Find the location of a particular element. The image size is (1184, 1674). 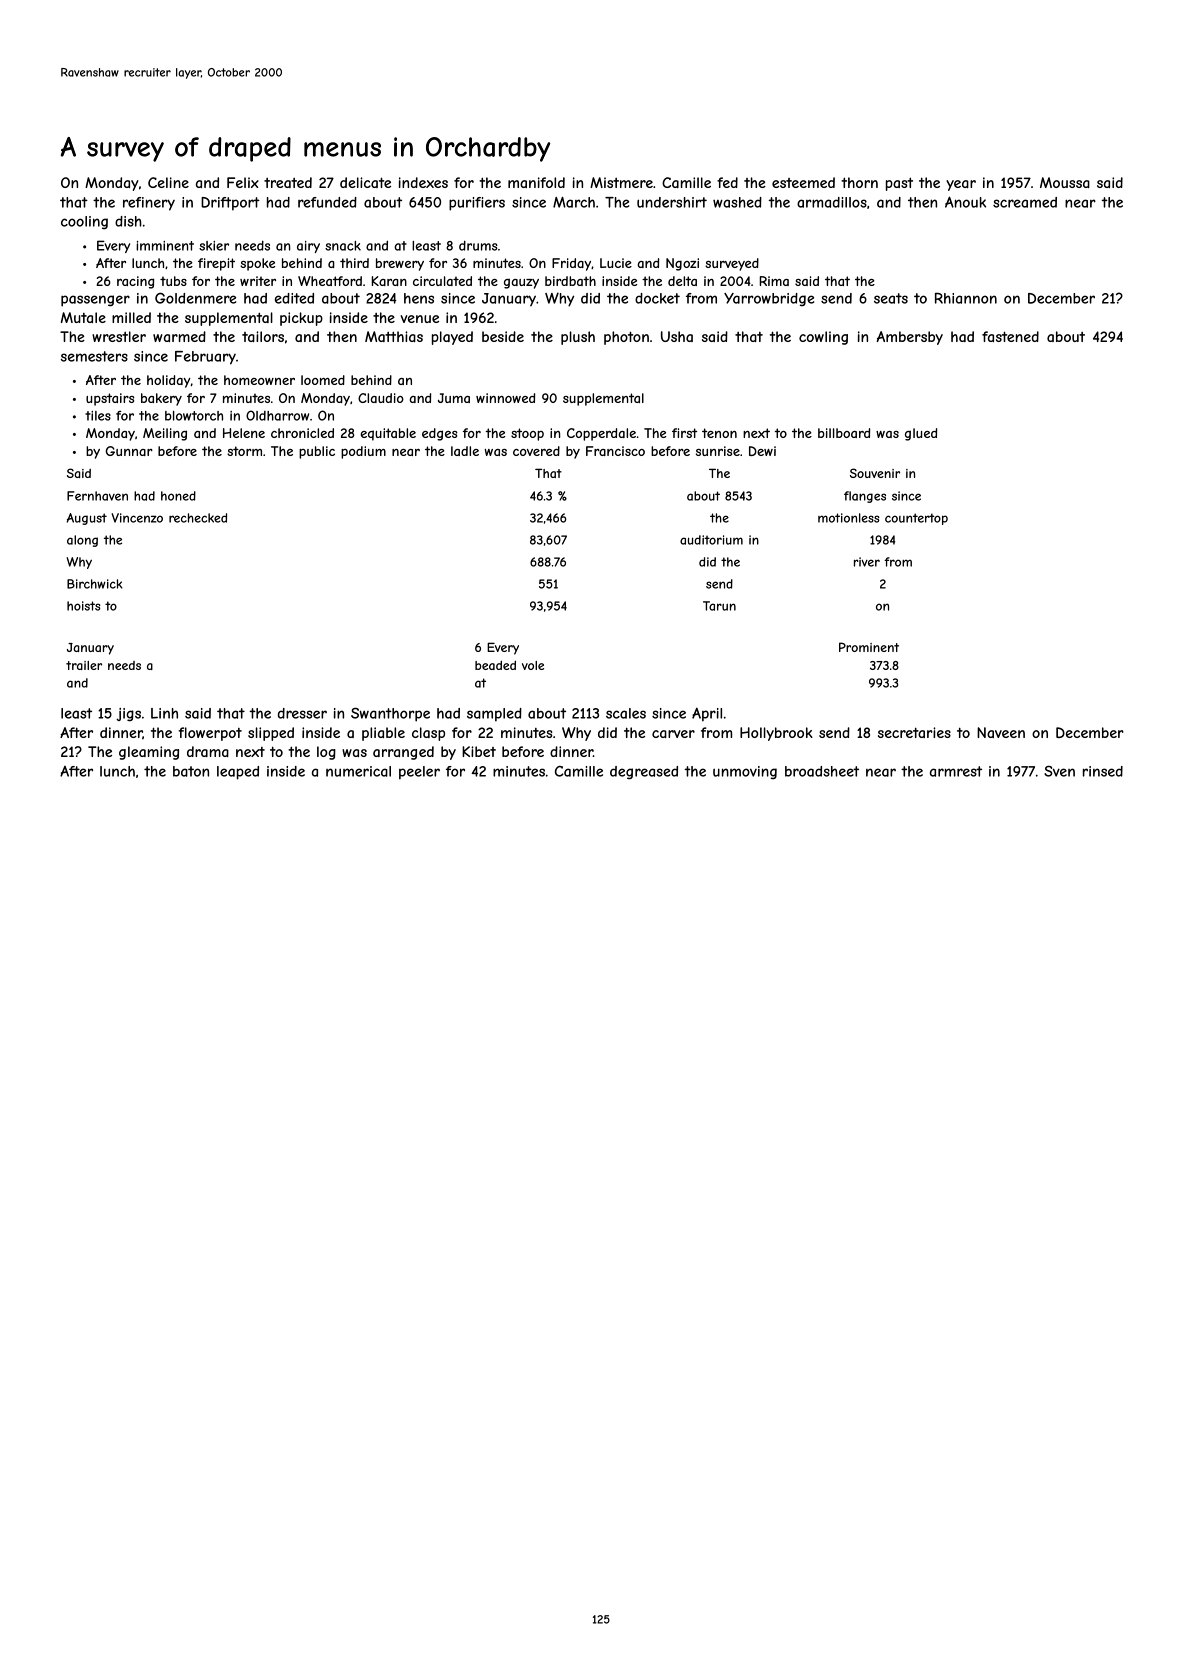

plush is located at coordinates (578, 338).
